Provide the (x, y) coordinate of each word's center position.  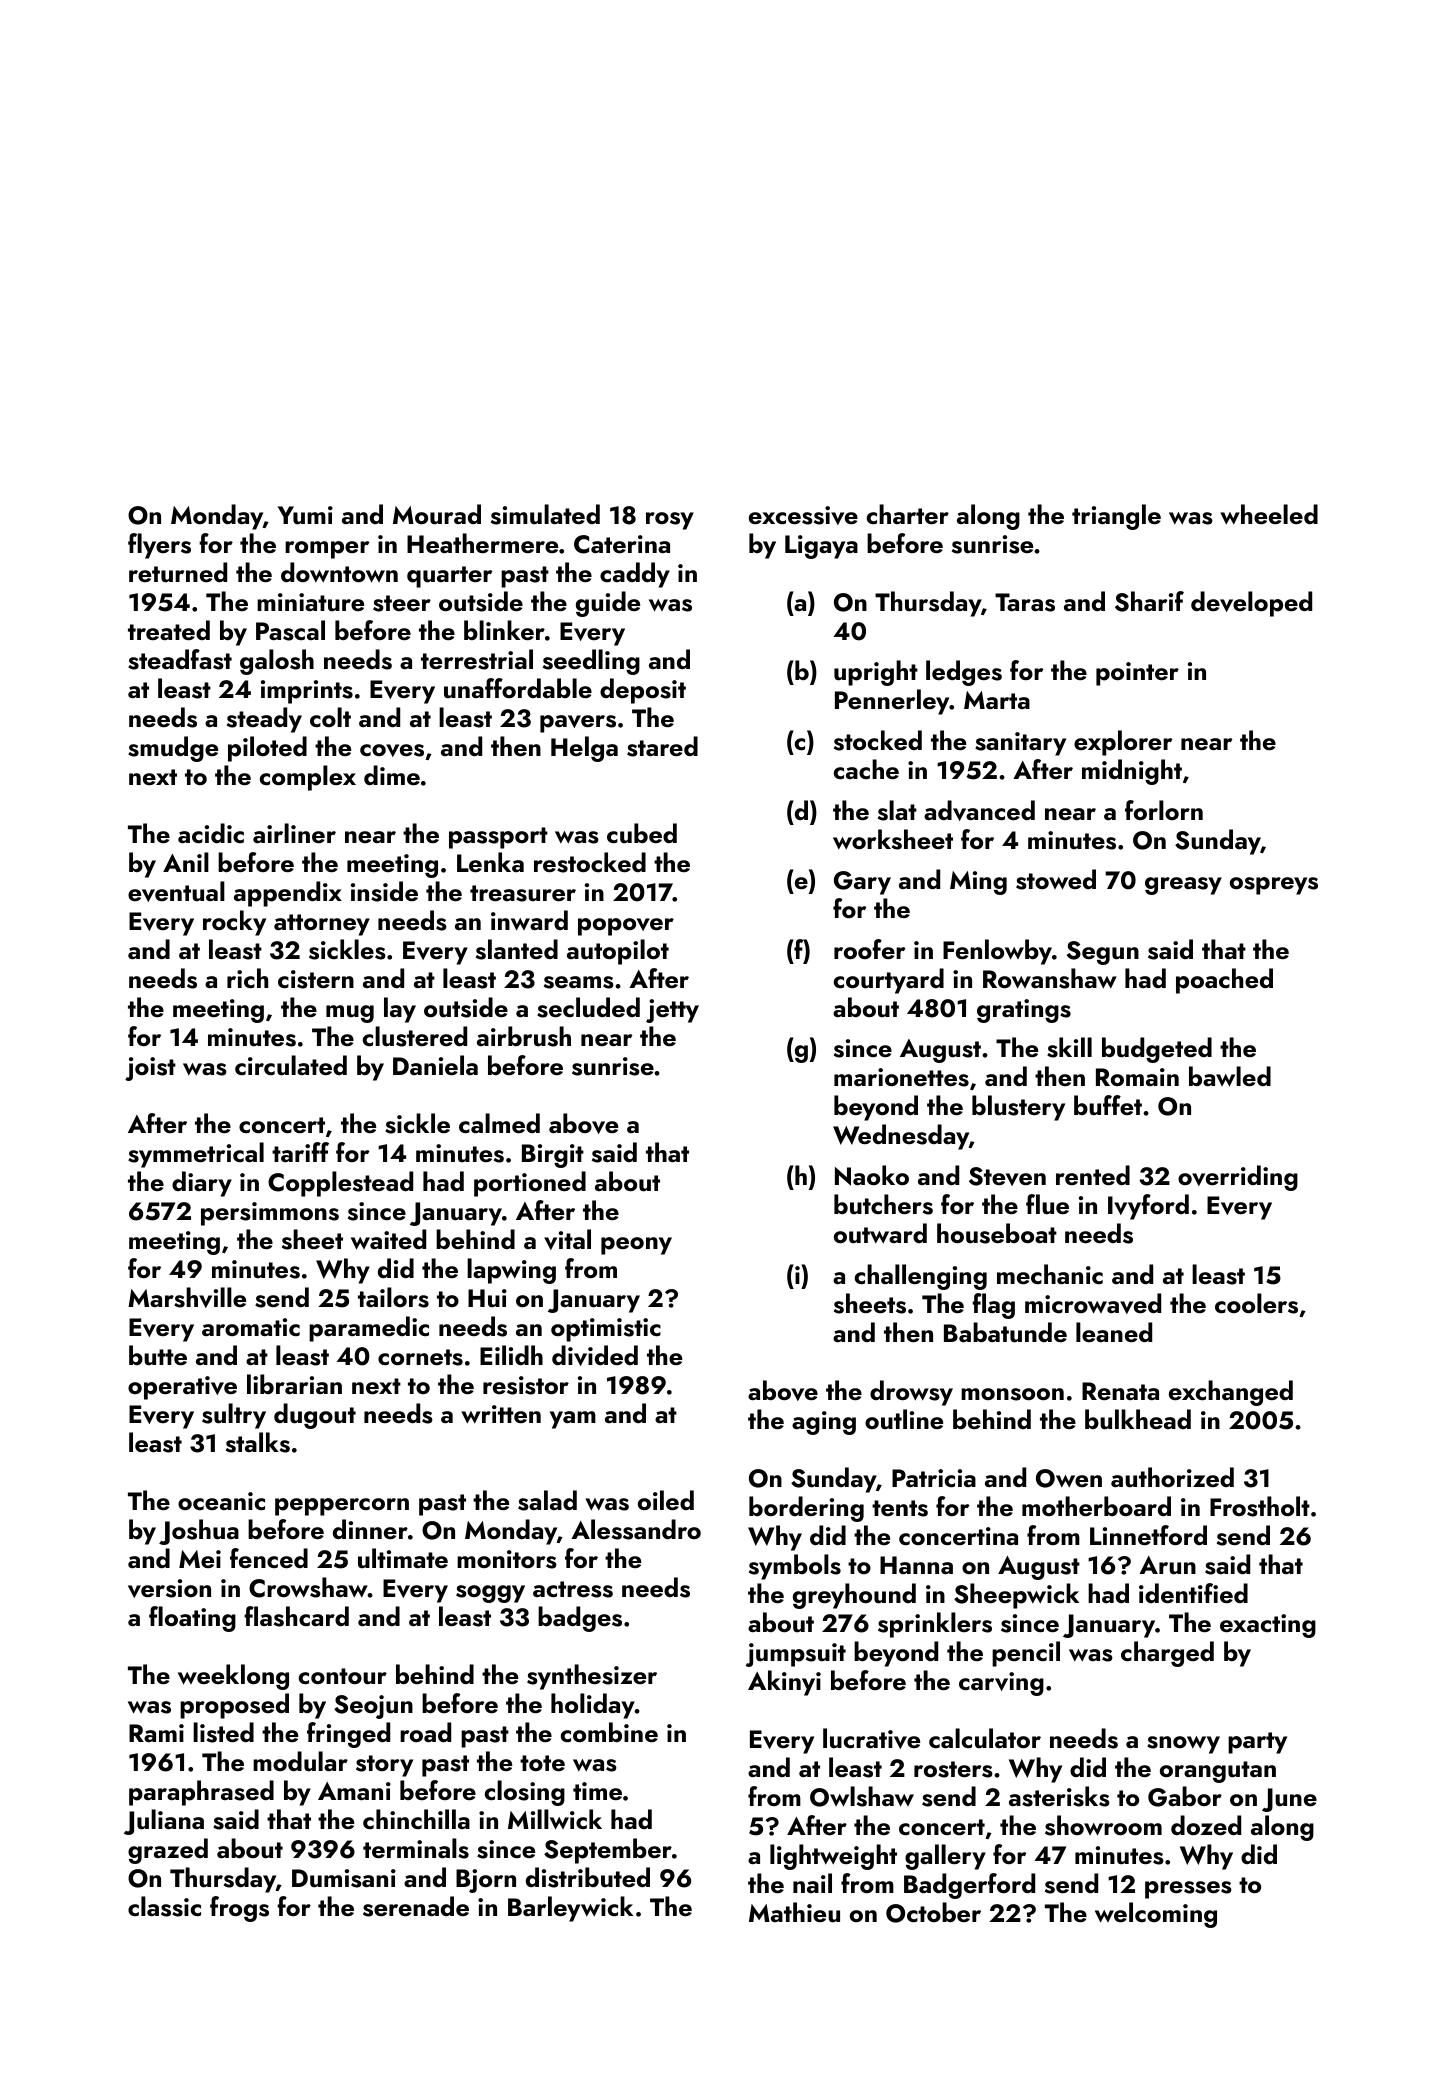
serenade (416, 1906)
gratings (1024, 1011)
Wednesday (901, 1137)
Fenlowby (997, 952)
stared (662, 746)
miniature (310, 602)
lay (400, 1010)
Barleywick (570, 1909)
